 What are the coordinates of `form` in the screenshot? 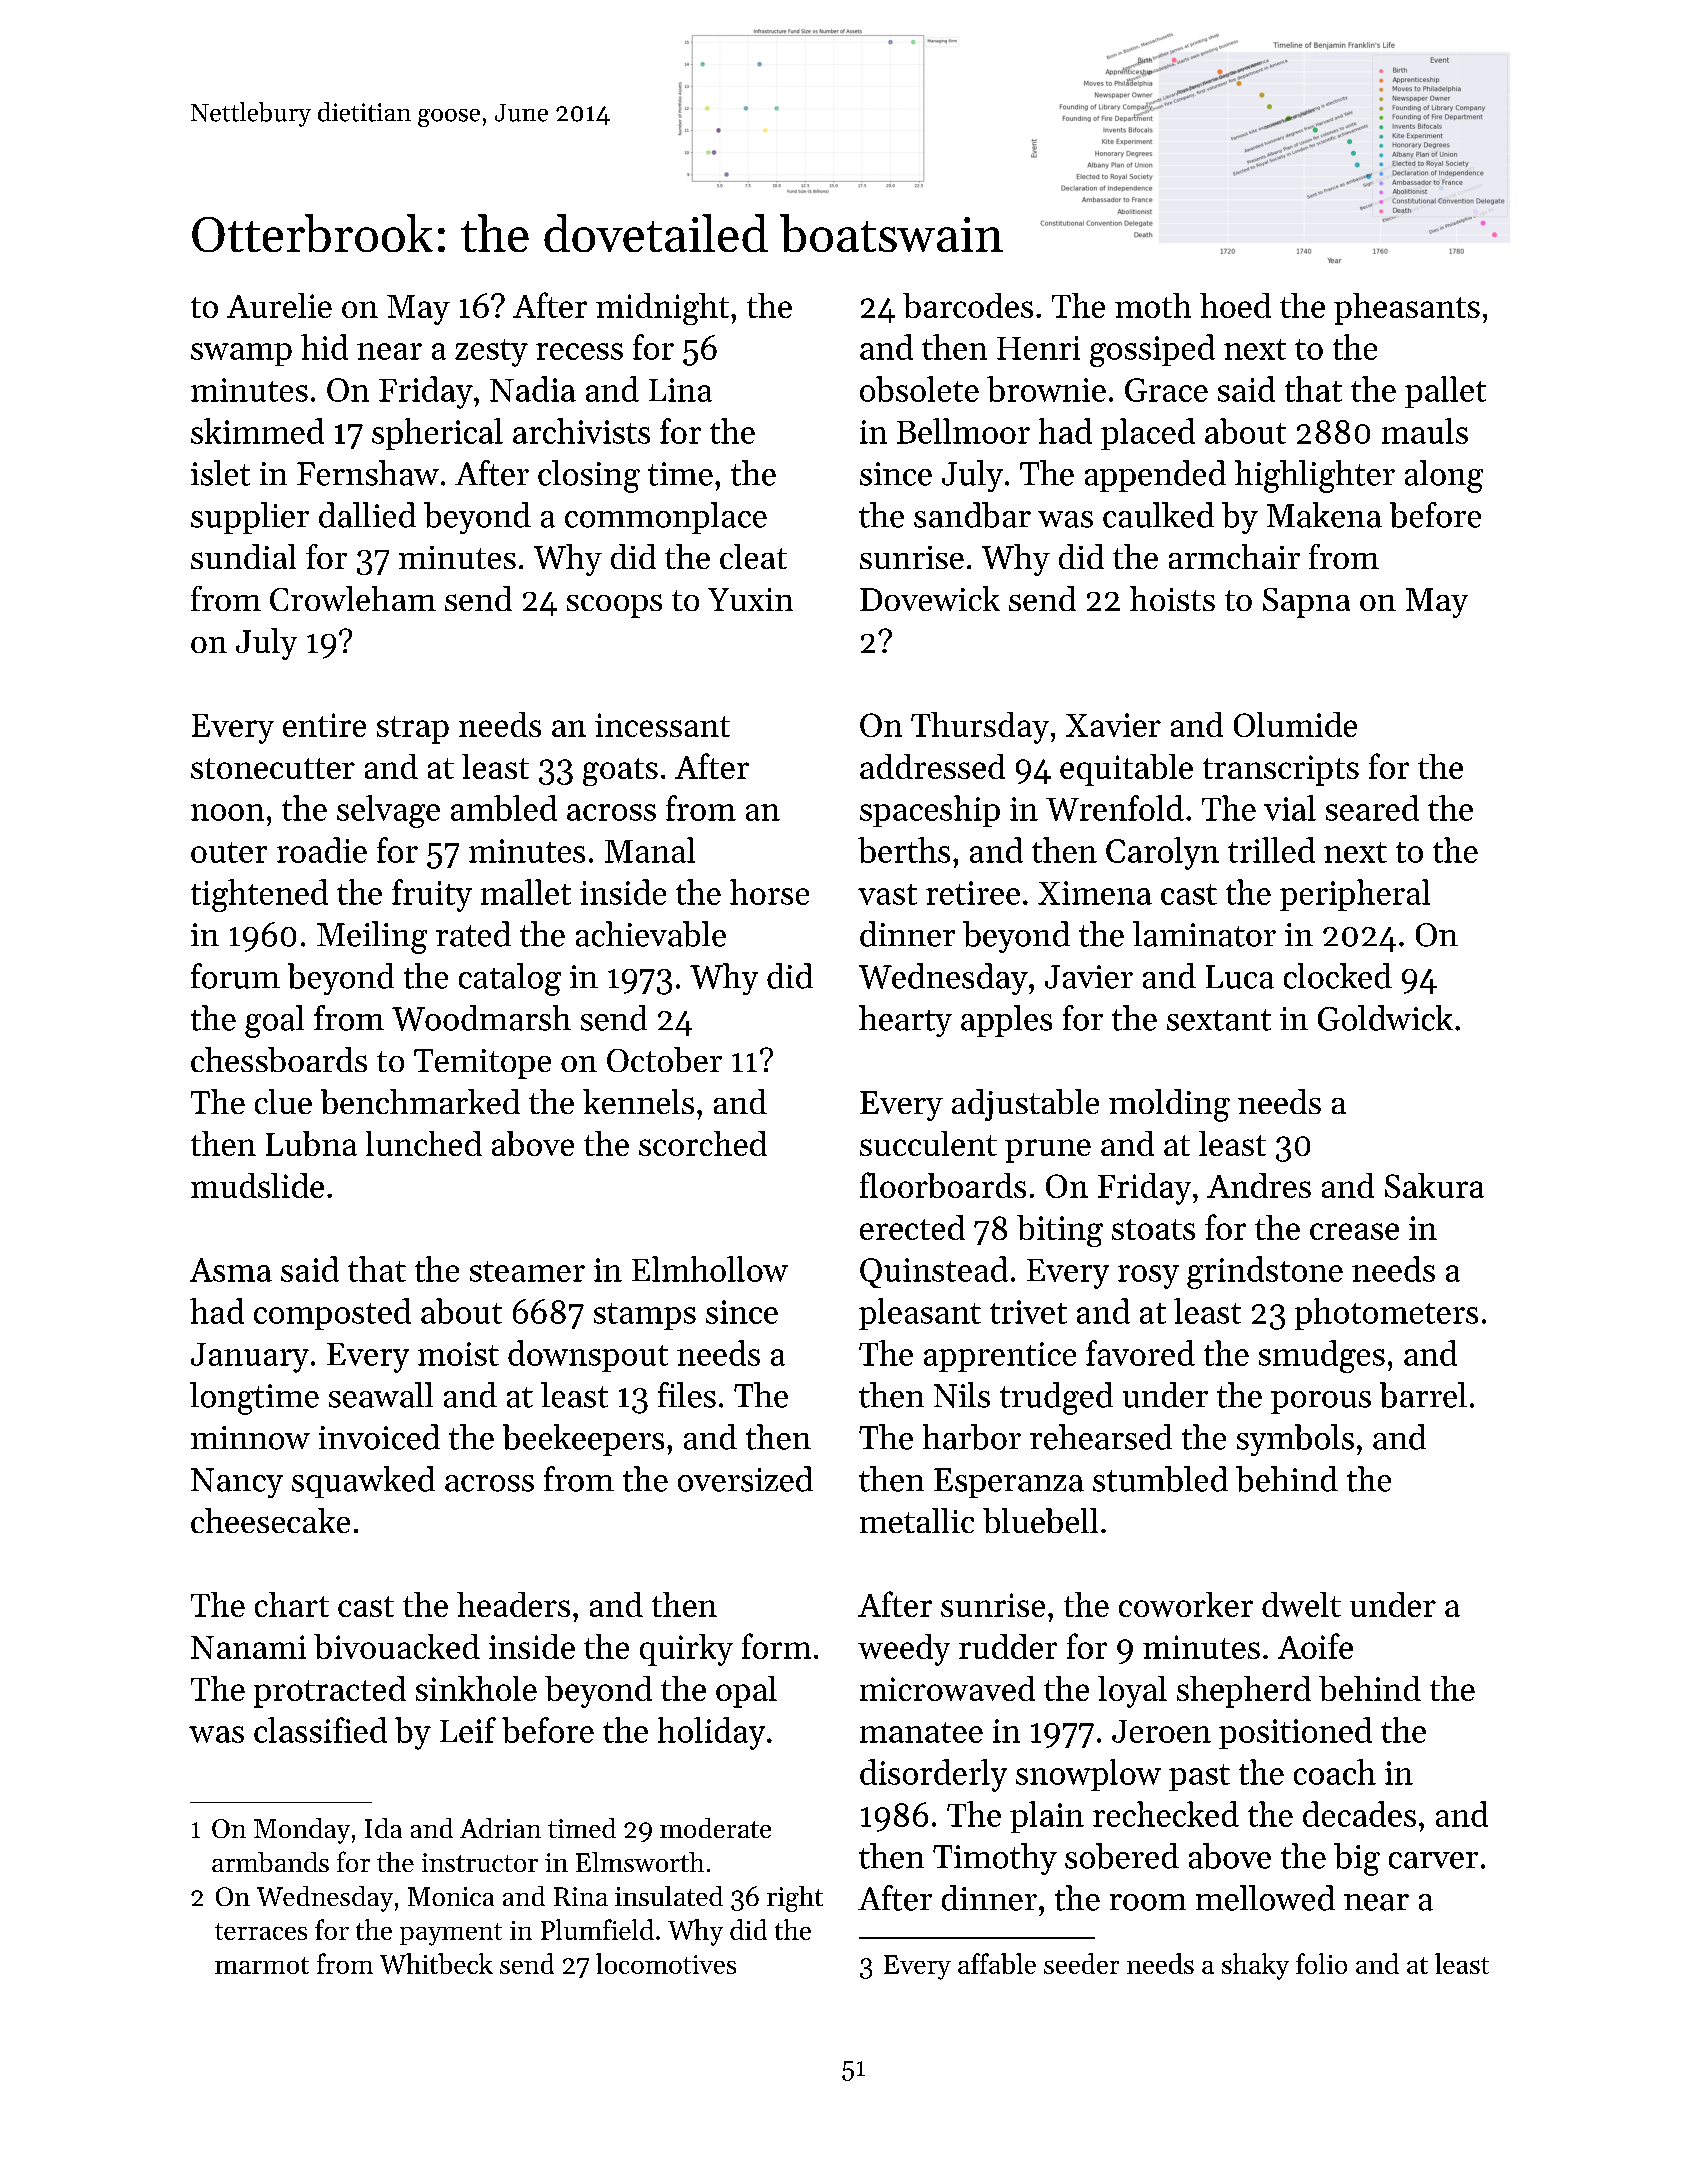 It's located at (776, 1646).
